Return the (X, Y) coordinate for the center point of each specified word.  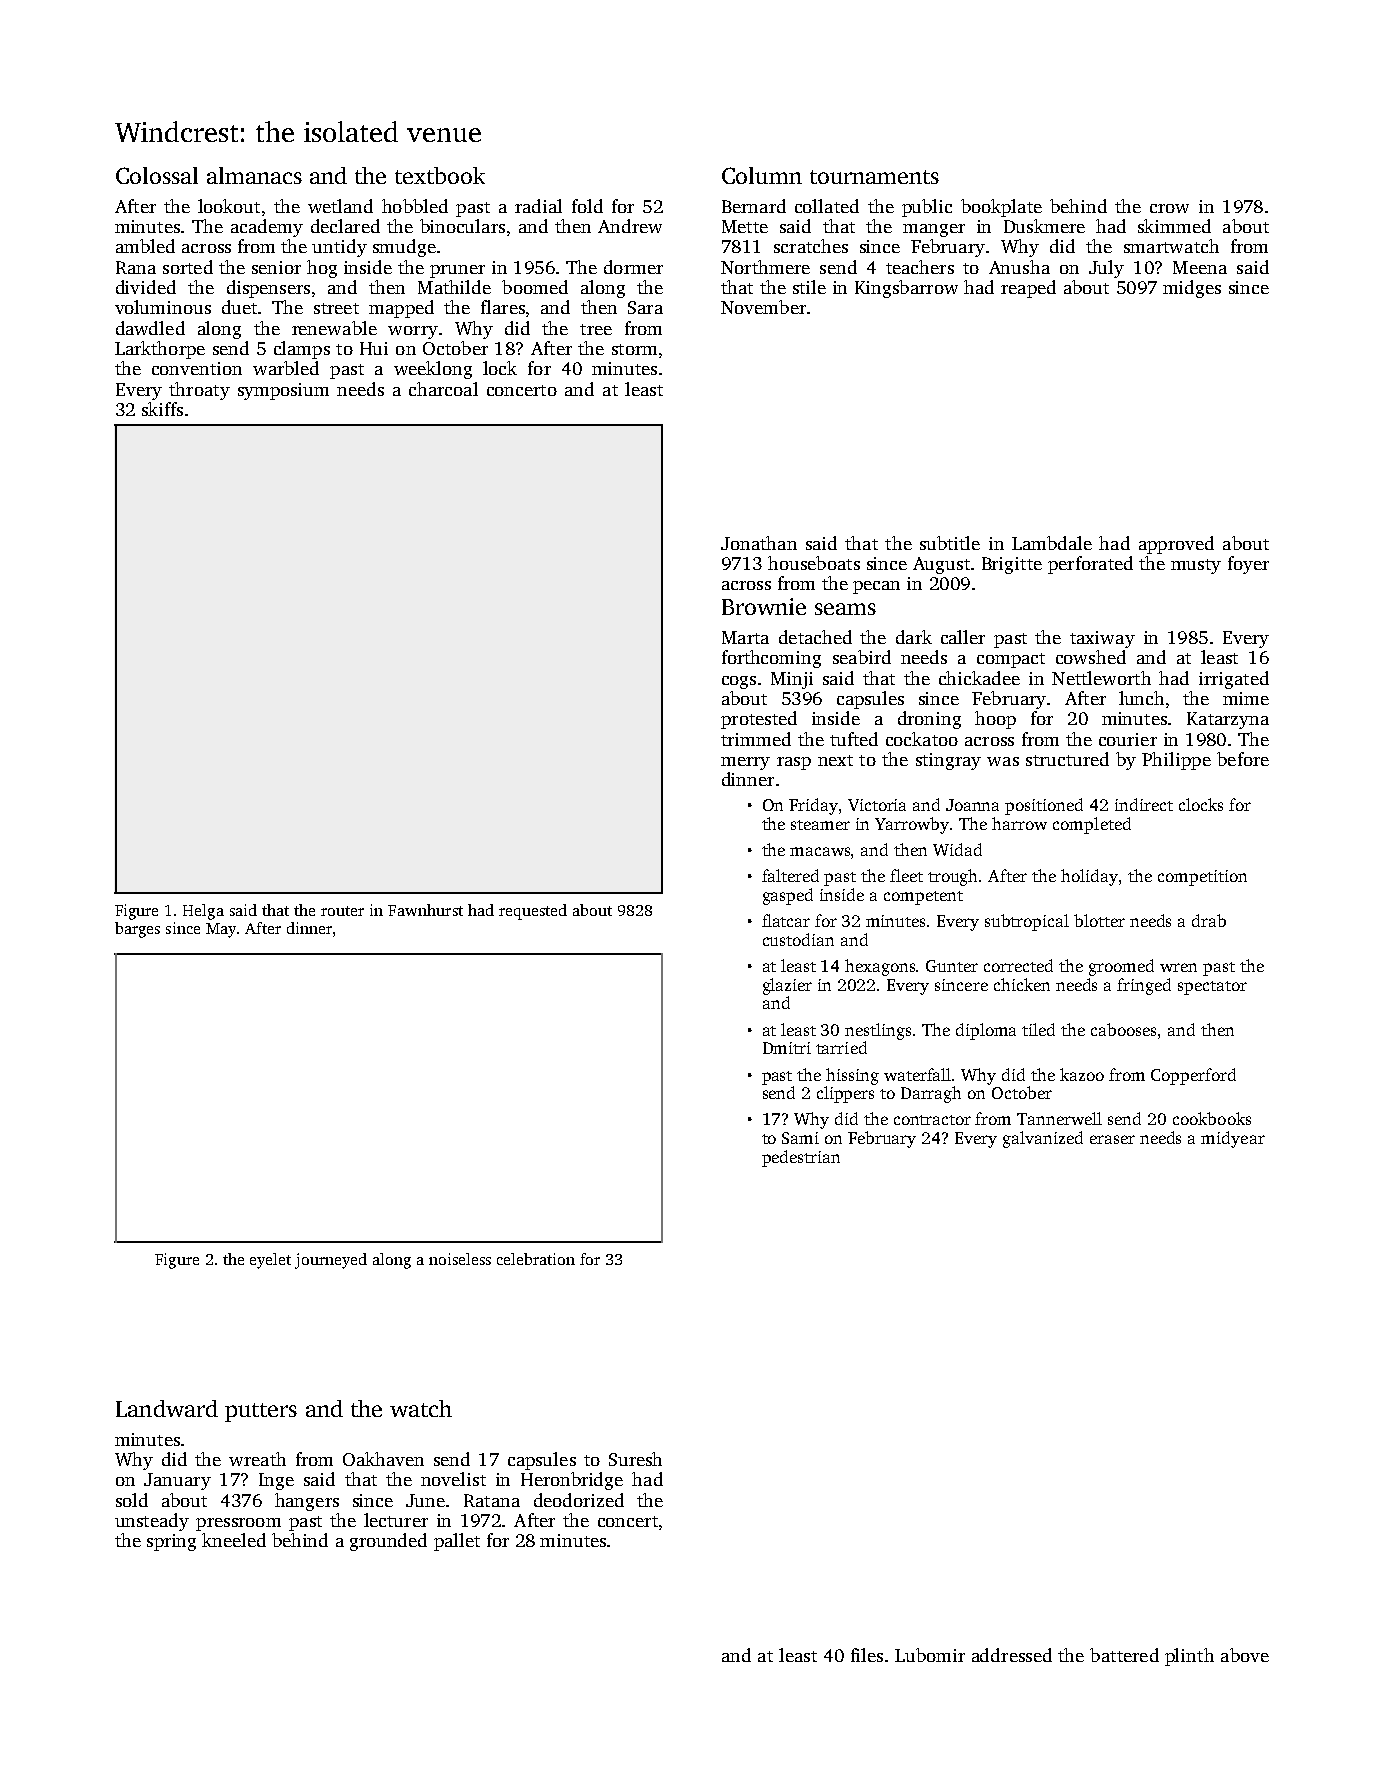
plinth (1189, 1657)
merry (745, 763)
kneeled (234, 1540)
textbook (440, 175)
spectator (1212, 988)
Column (762, 175)
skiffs (162, 409)
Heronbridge (572, 1481)
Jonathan (759, 543)
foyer (1248, 565)
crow (1169, 208)
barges (137, 930)
